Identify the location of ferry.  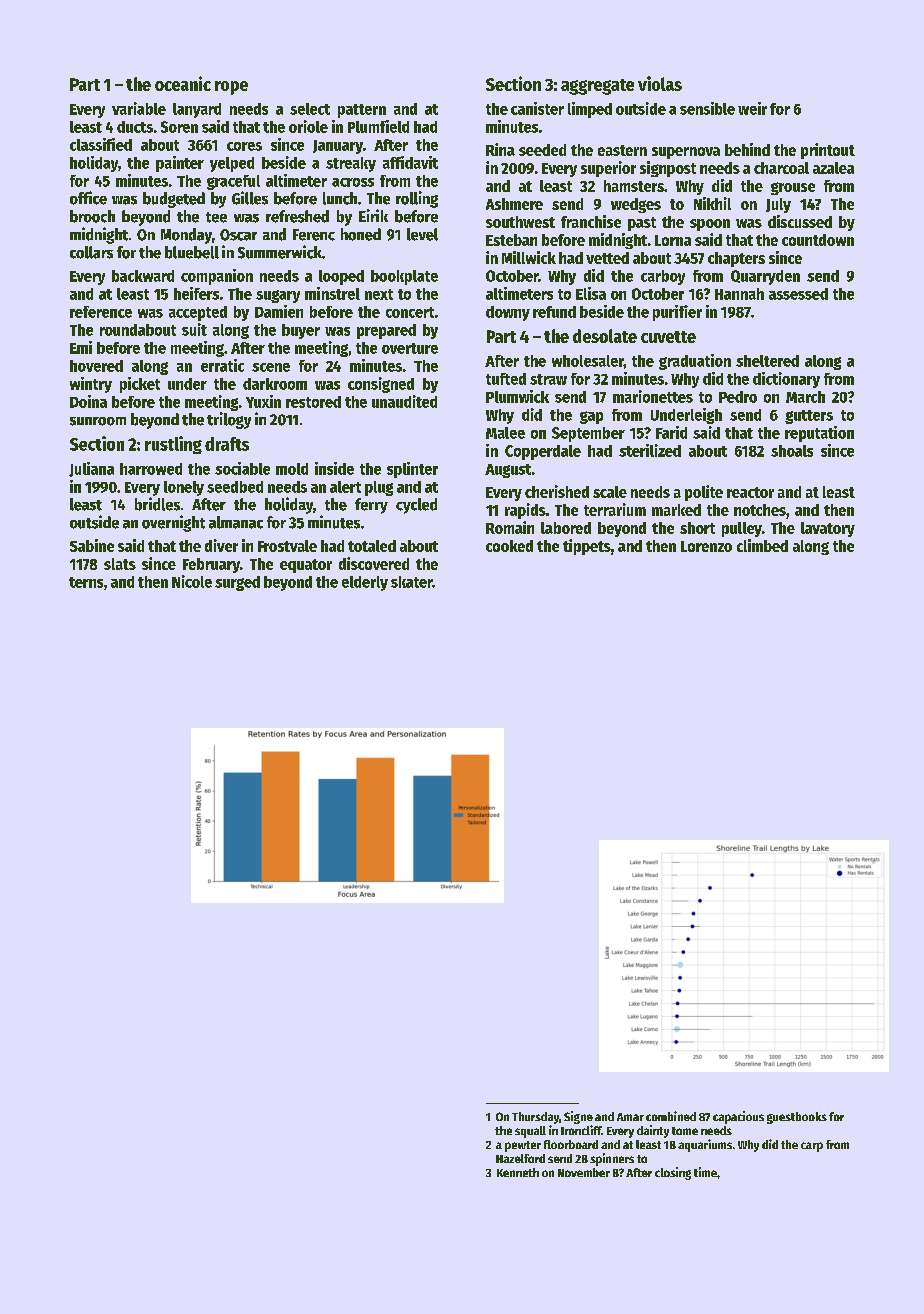
(371, 506).
